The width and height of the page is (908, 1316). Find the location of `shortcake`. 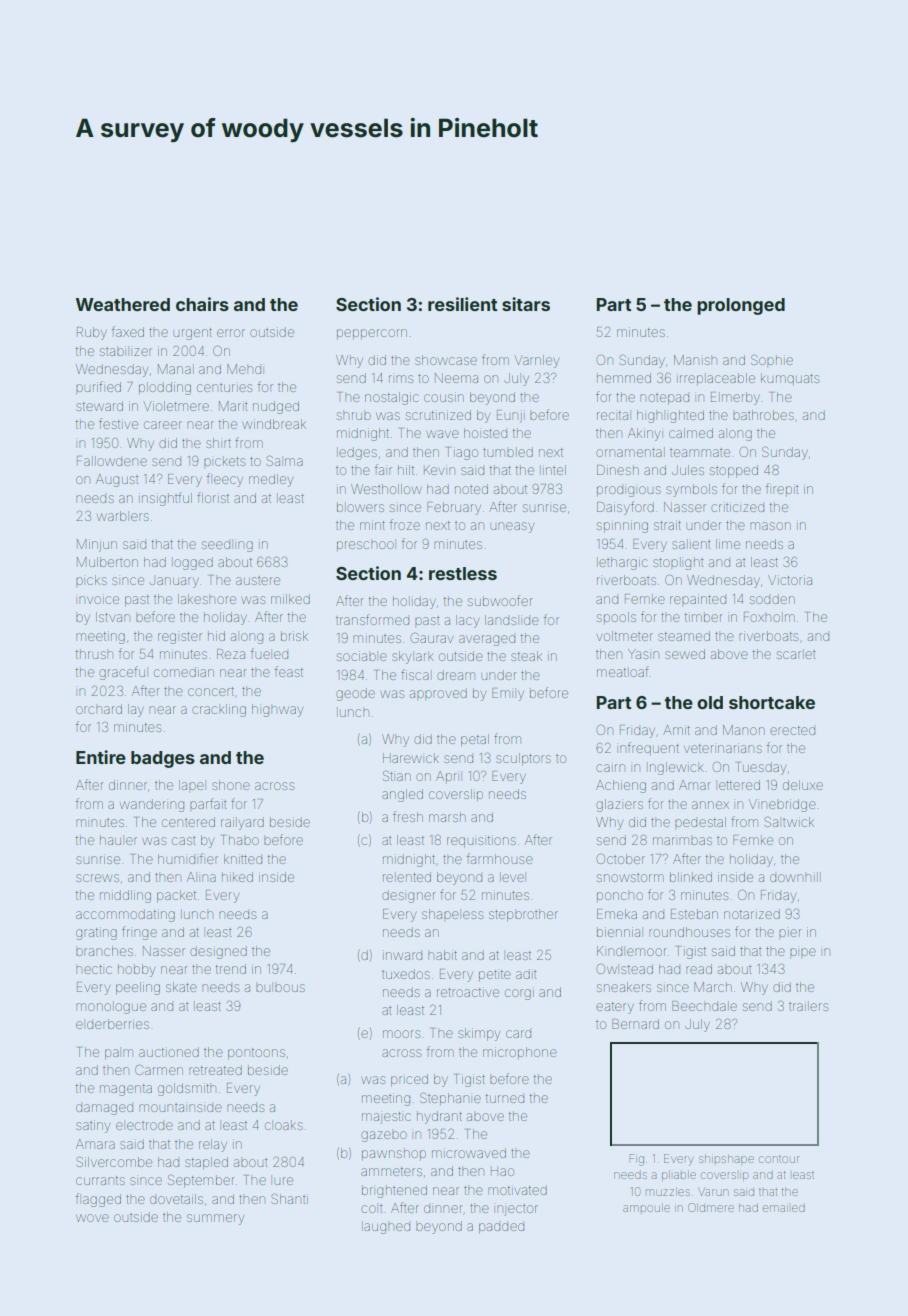

shortcake is located at coordinates (772, 702).
